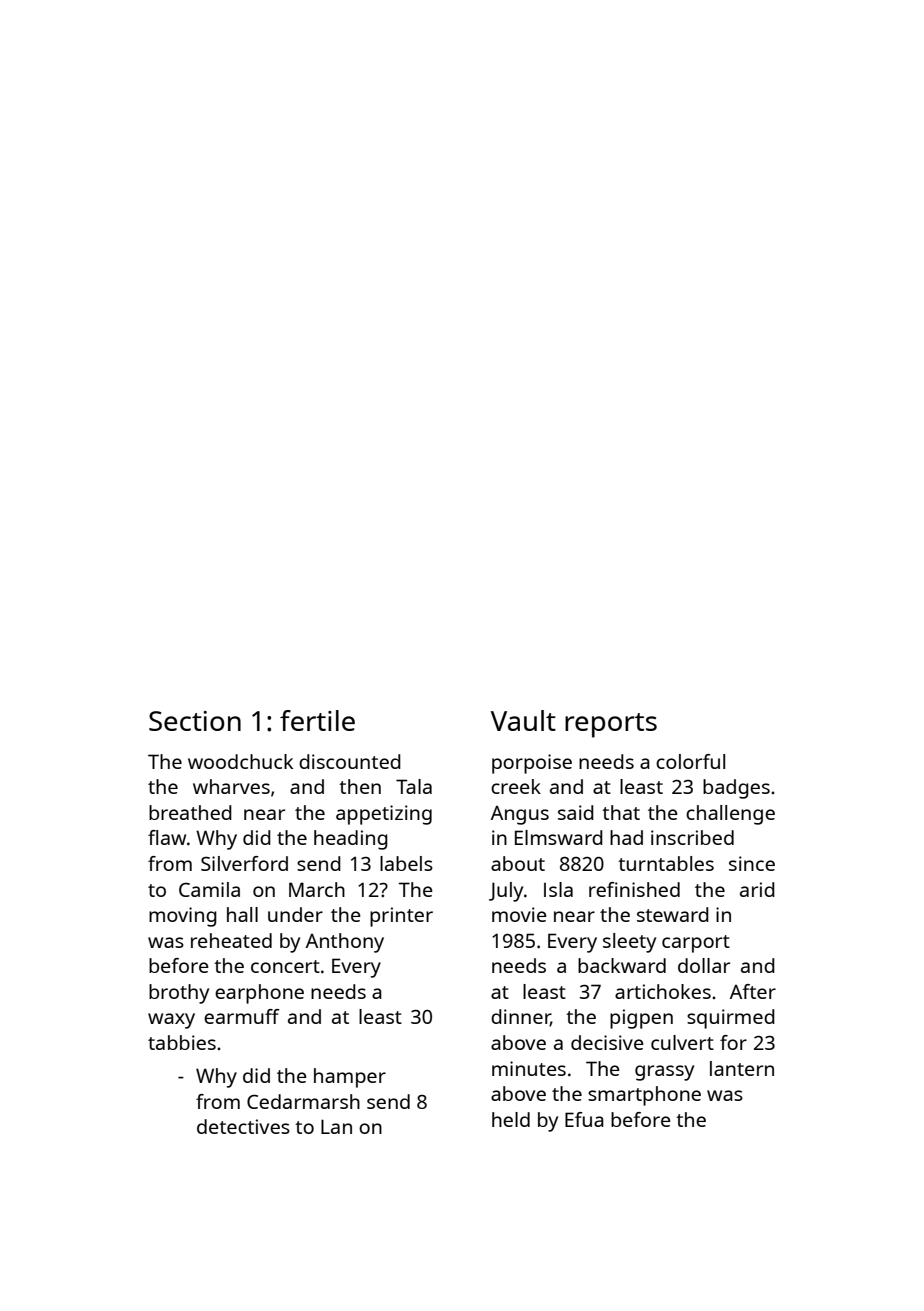  What do you see at coordinates (523, 720) in the page?
I see `Vault` at bounding box center [523, 720].
